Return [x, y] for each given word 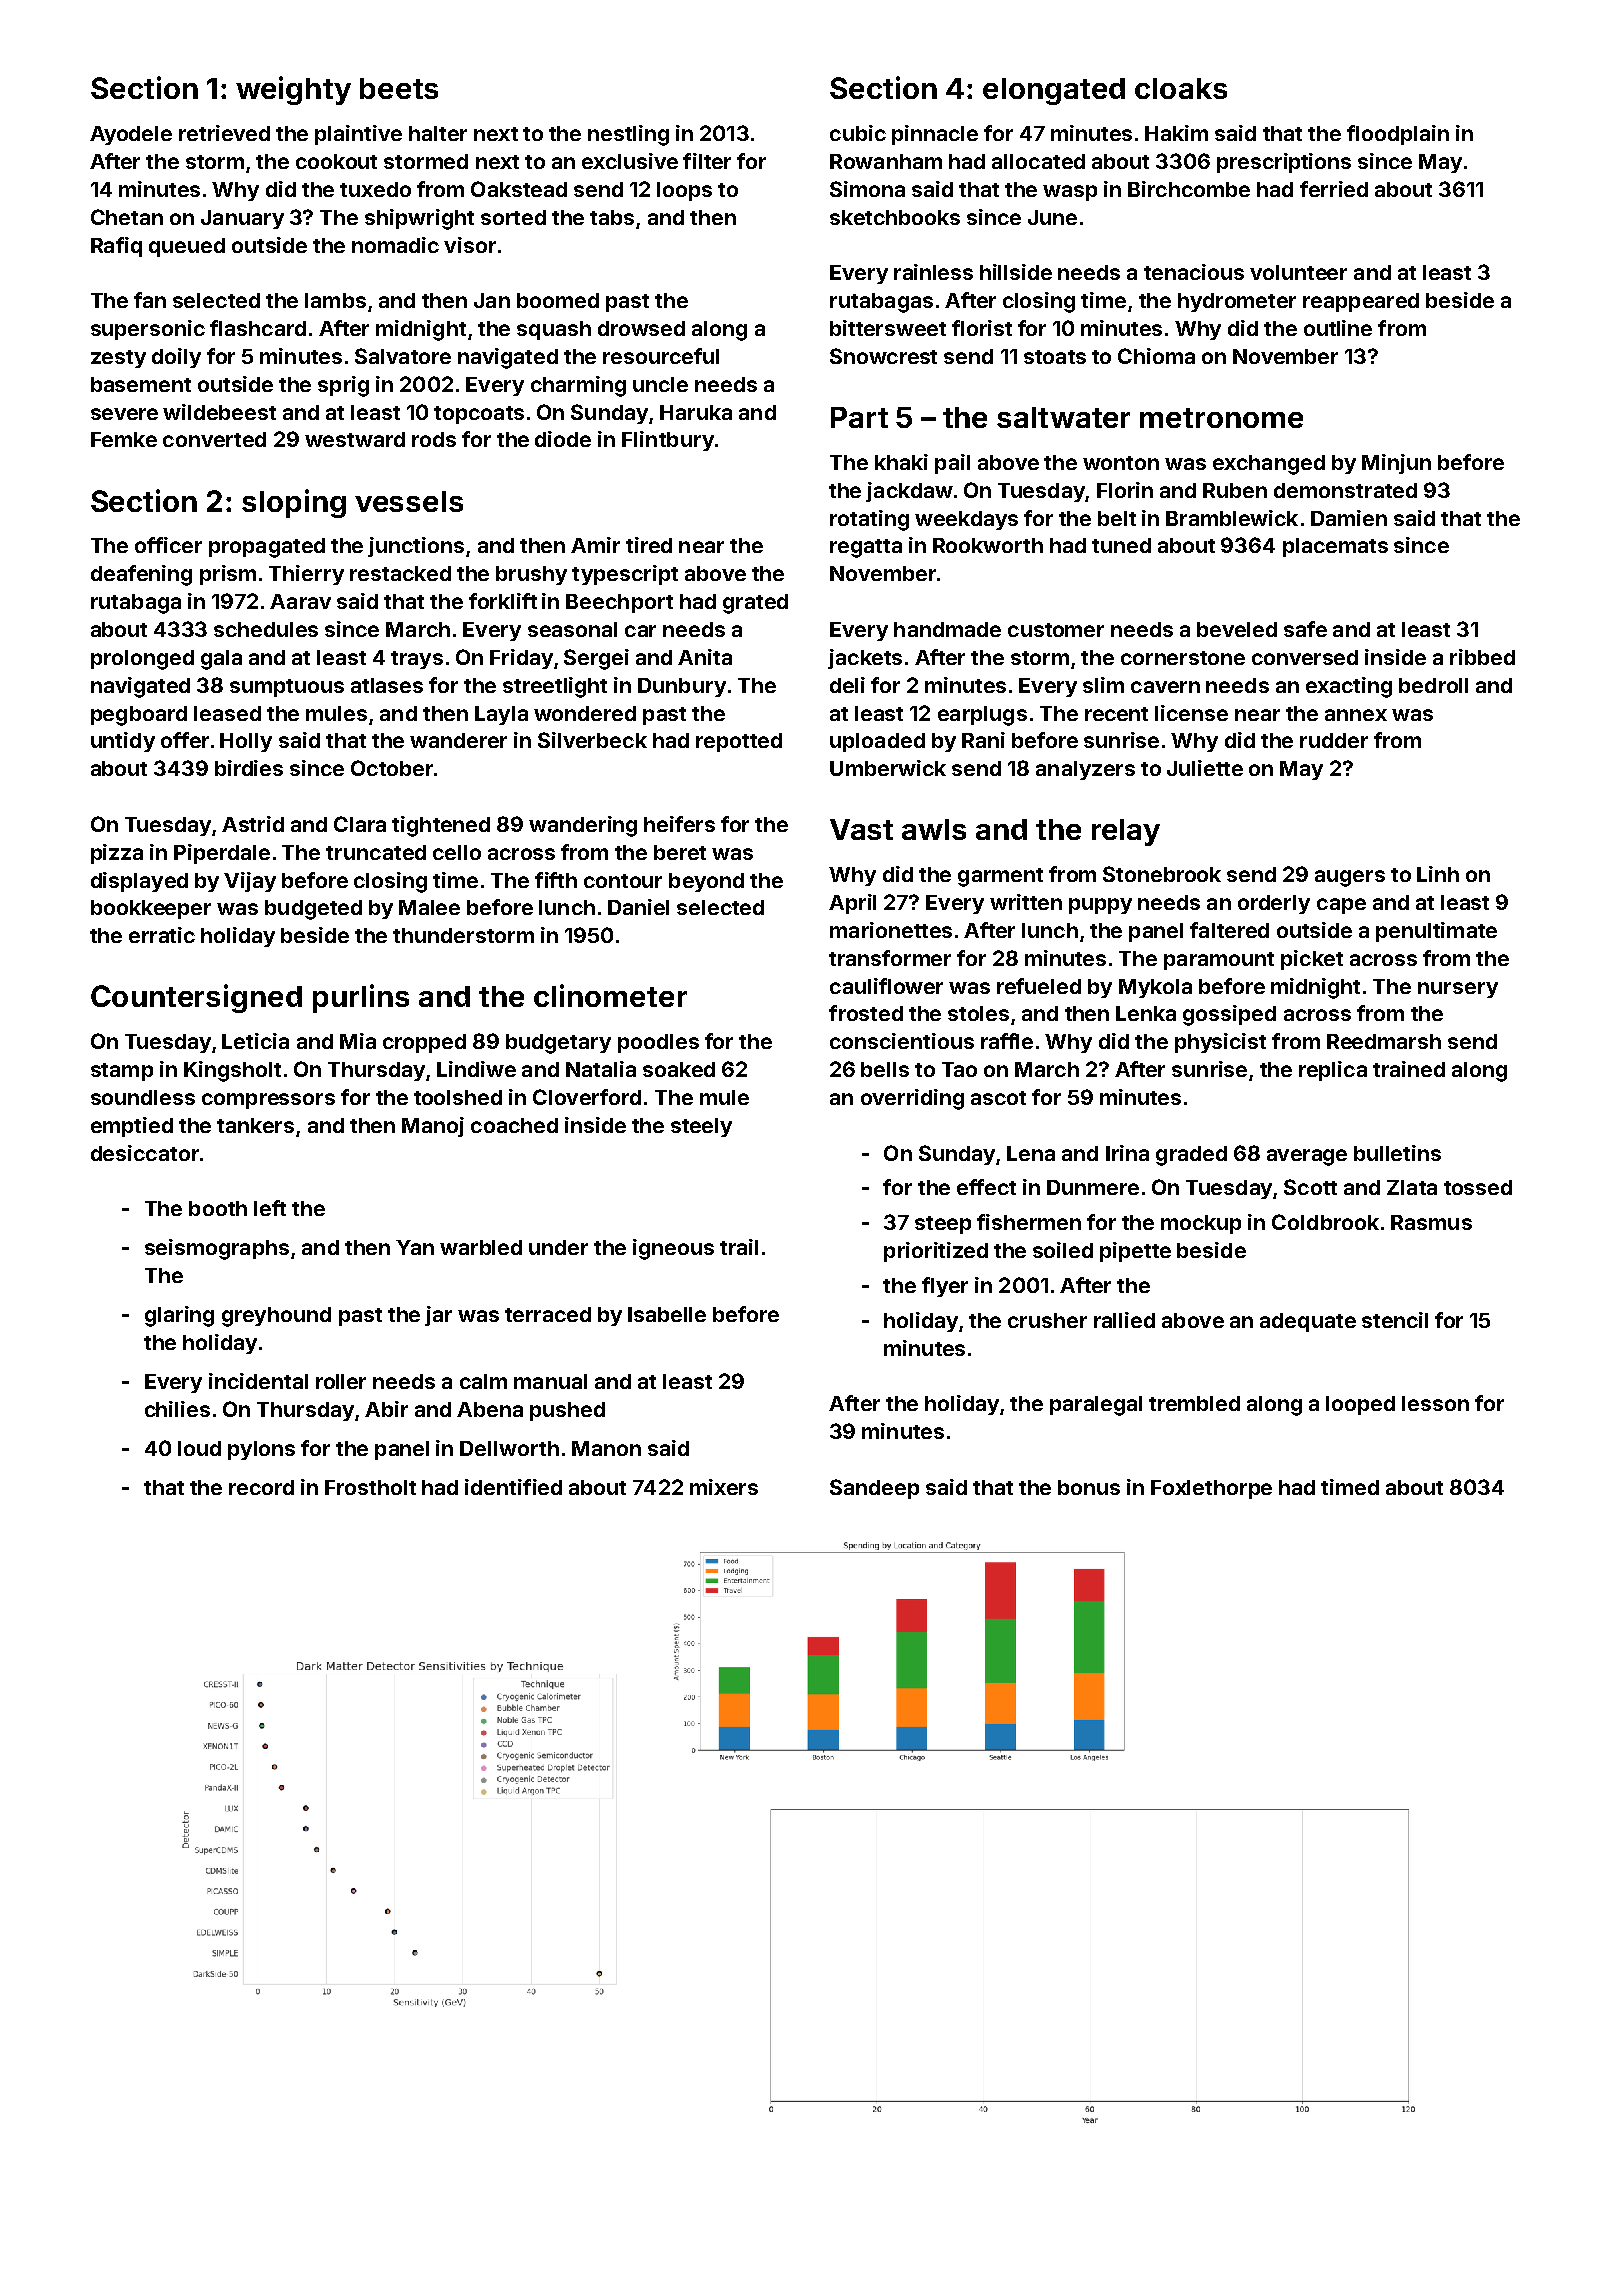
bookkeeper [151, 909]
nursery [1458, 990]
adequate [1308, 1322]
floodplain [1398, 135]
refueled [1039, 986]
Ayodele [131, 135]
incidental [258, 1381]
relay [1126, 832]
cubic [858, 133]
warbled [481, 1247]
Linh [1438, 874]
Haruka [696, 412]
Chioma [1156, 356]
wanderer [458, 740]
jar [438, 1316]
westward [355, 439]
